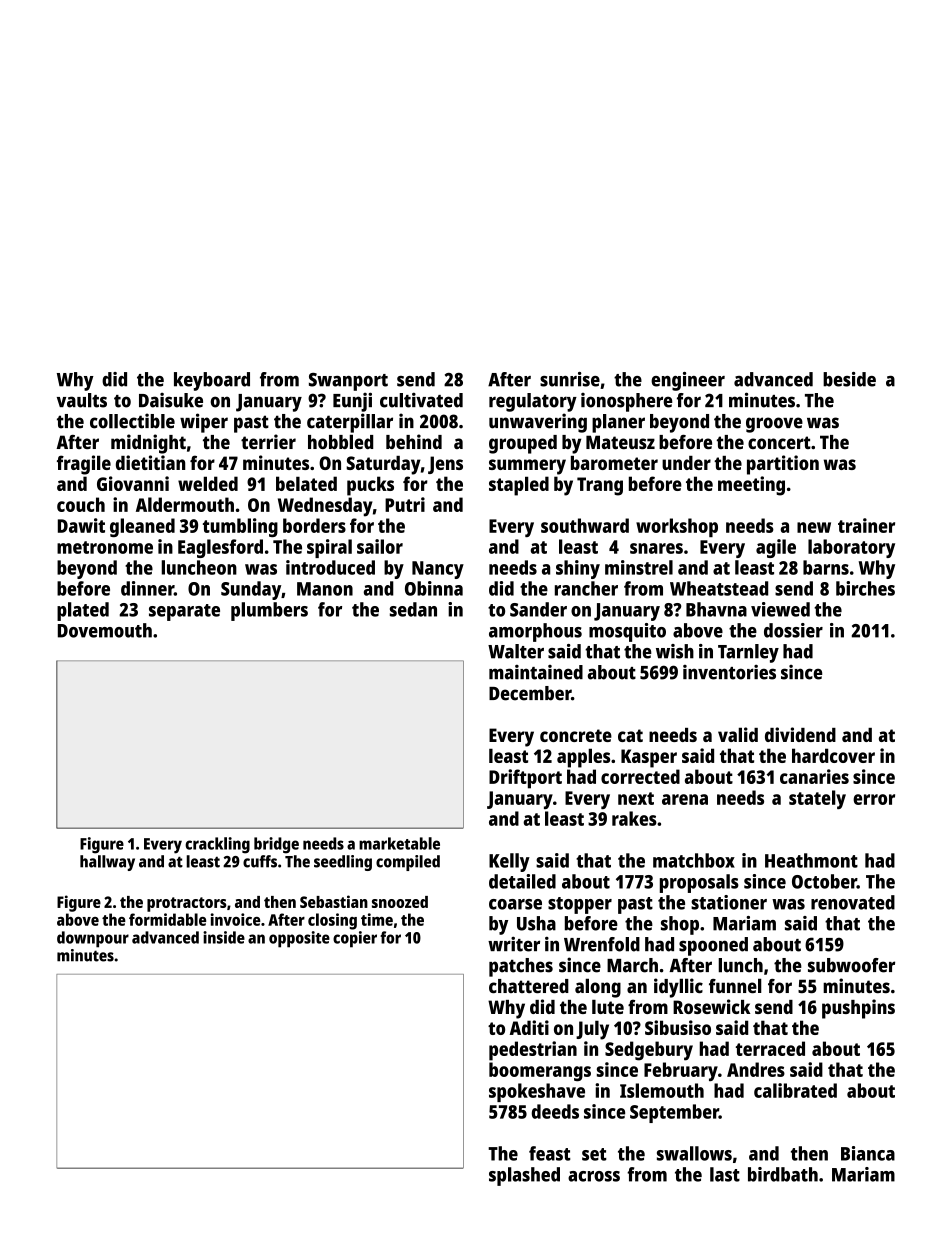 This screenshot has height=1233, width=952. Describe the element at coordinates (729, 672) in the screenshot. I see `inventories` at that location.
